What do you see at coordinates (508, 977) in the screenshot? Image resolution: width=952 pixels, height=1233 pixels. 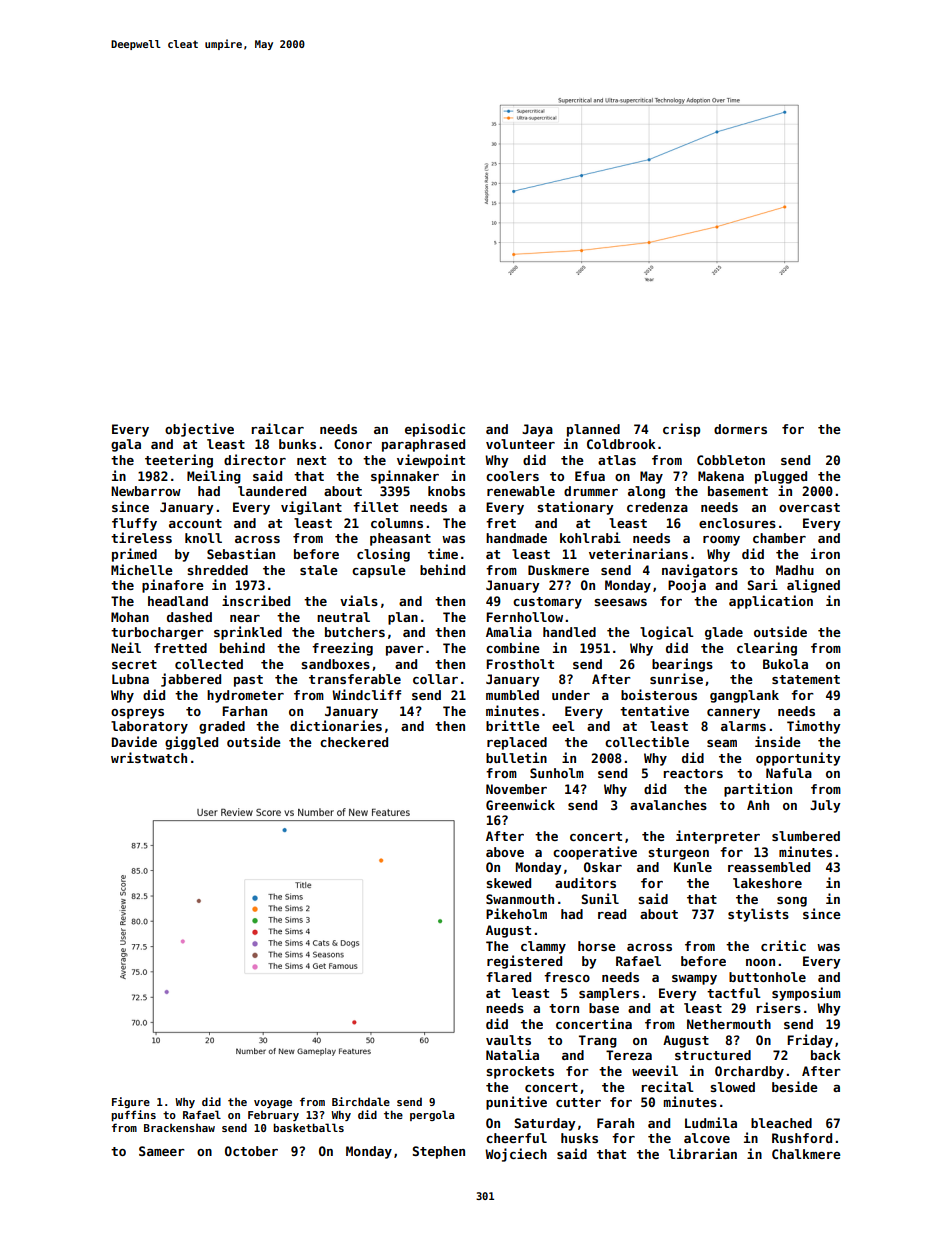 I see `flared` at bounding box center [508, 977].
